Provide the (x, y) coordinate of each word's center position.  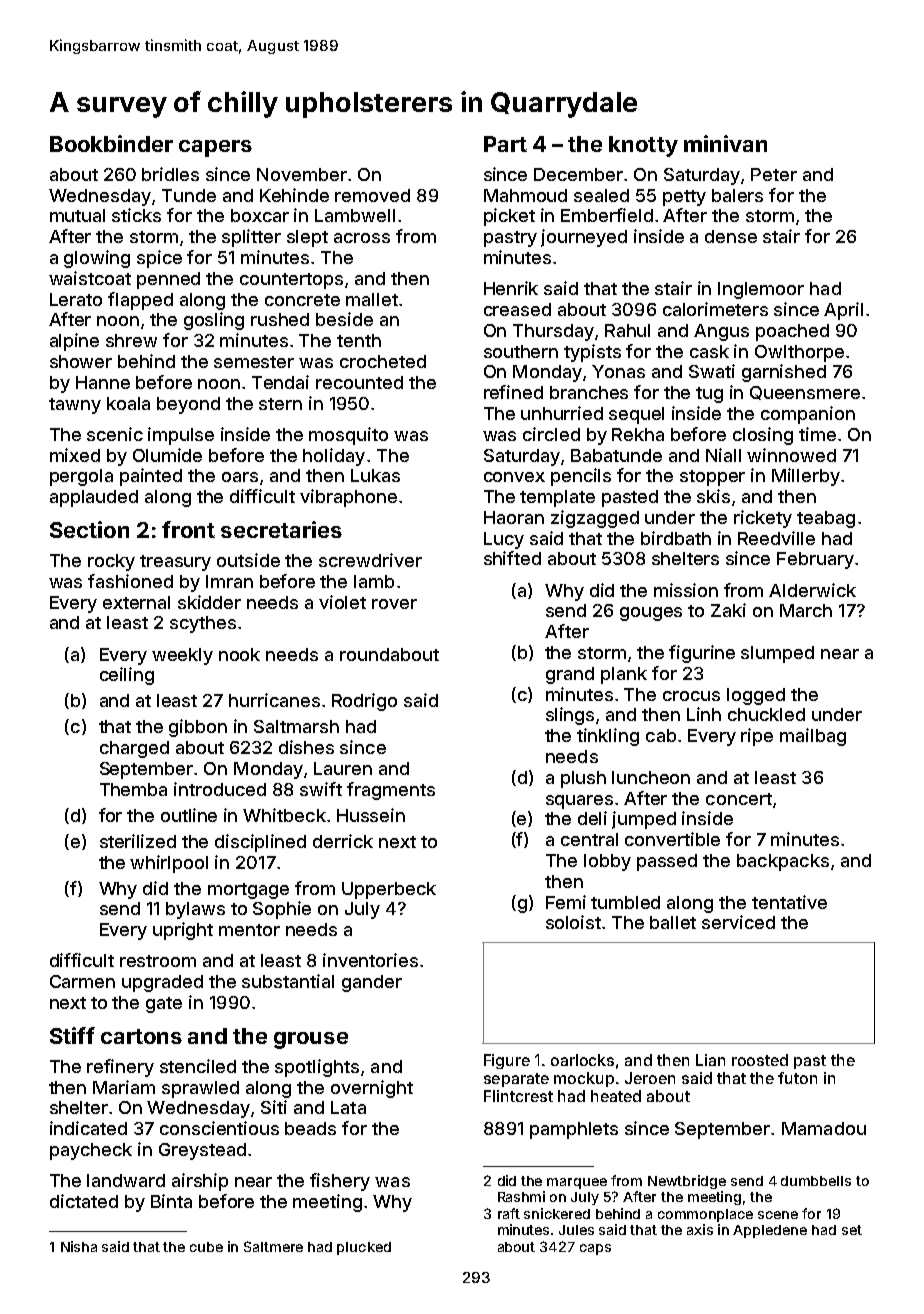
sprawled (200, 1089)
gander (372, 983)
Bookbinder (111, 143)
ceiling (127, 676)
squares (579, 802)
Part (505, 144)
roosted (760, 1060)
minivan (725, 143)
